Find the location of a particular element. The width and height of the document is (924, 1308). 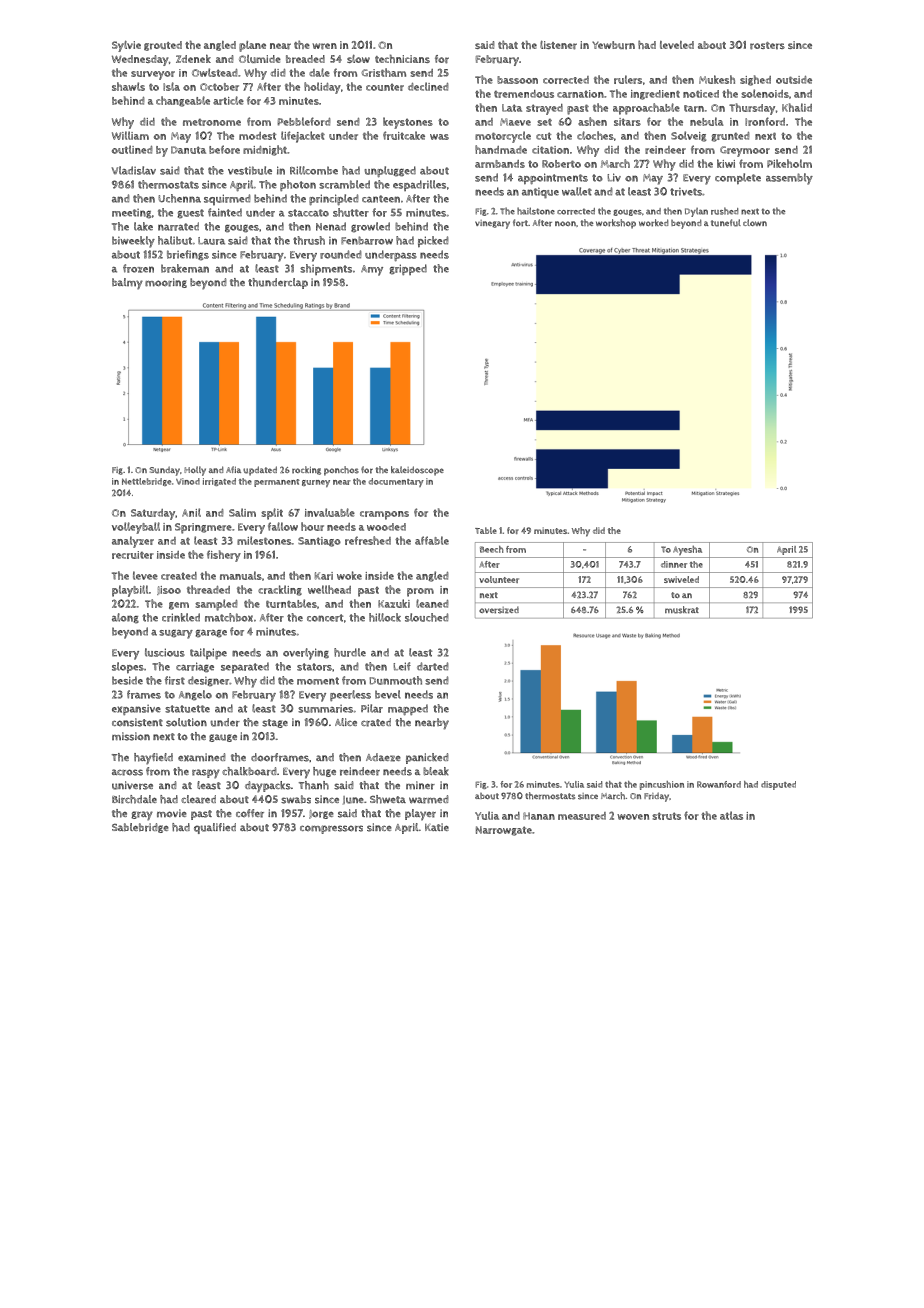

muskrat is located at coordinates (682, 610).
